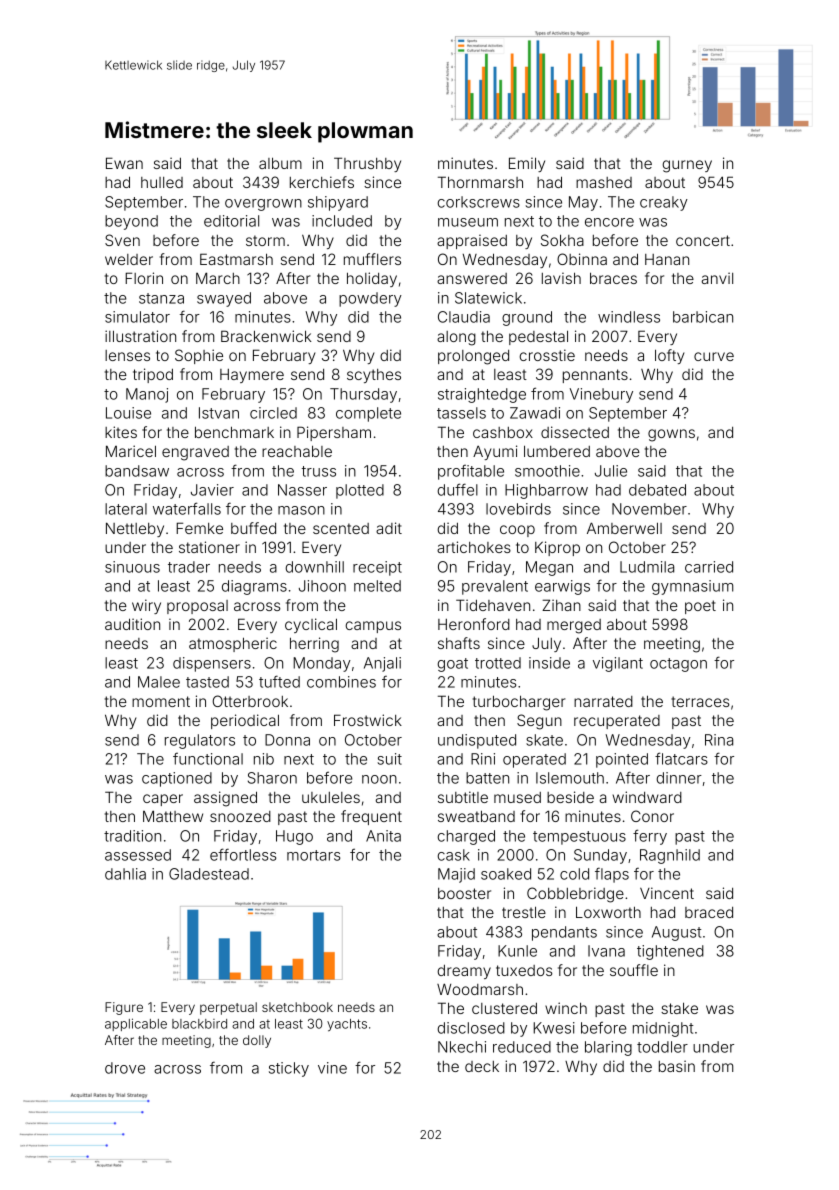  Describe the element at coordinates (280, 163) in the image. I see `album` at that location.
